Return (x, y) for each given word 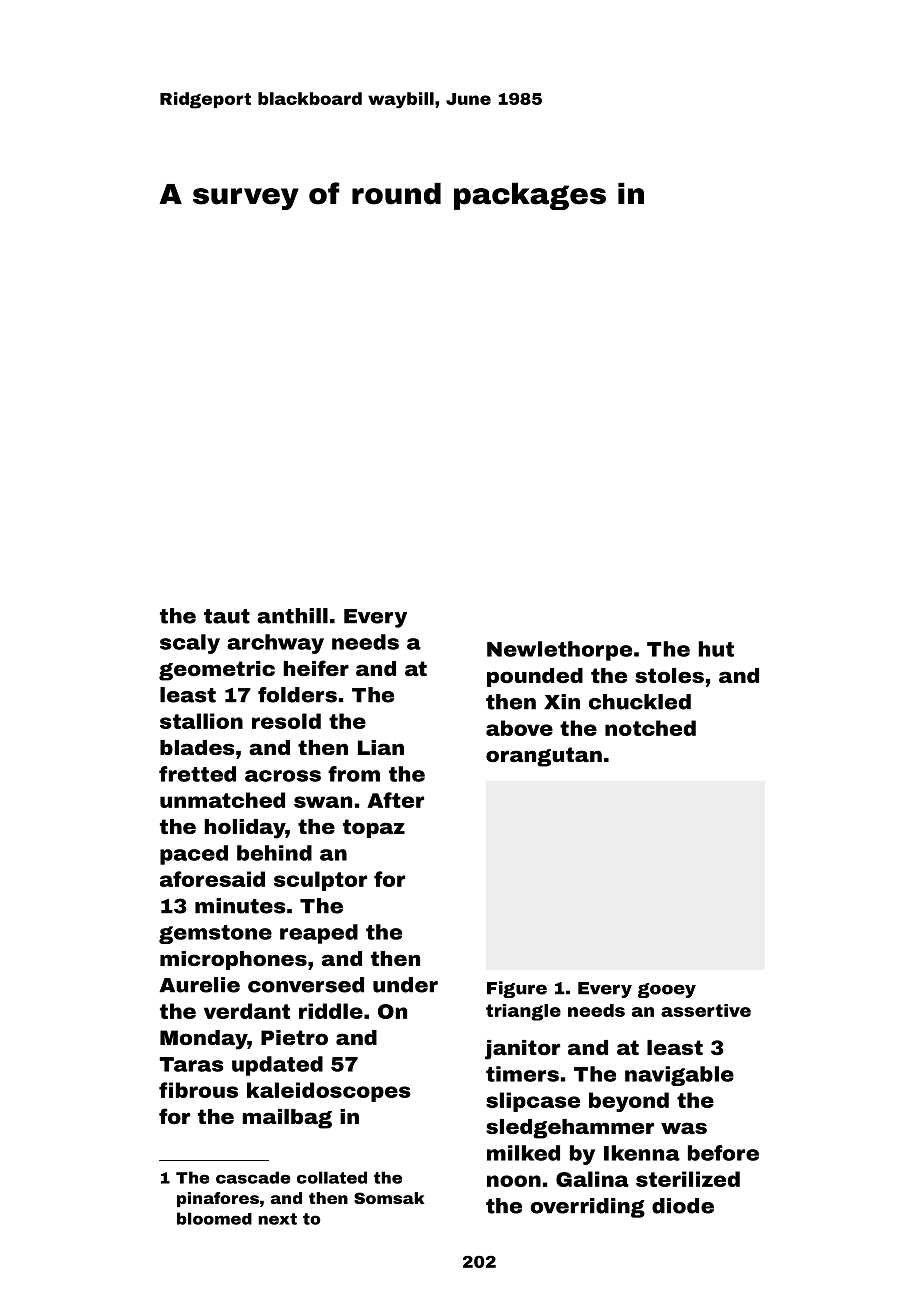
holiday (245, 829)
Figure (517, 989)
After (395, 800)
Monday (203, 1040)
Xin (562, 702)
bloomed (214, 1218)
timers (522, 1074)
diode (683, 1206)
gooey (667, 990)
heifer (316, 668)
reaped (319, 934)
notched (650, 728)
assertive (706, 1010)
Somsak (389, 1198)
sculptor (320, 881)
